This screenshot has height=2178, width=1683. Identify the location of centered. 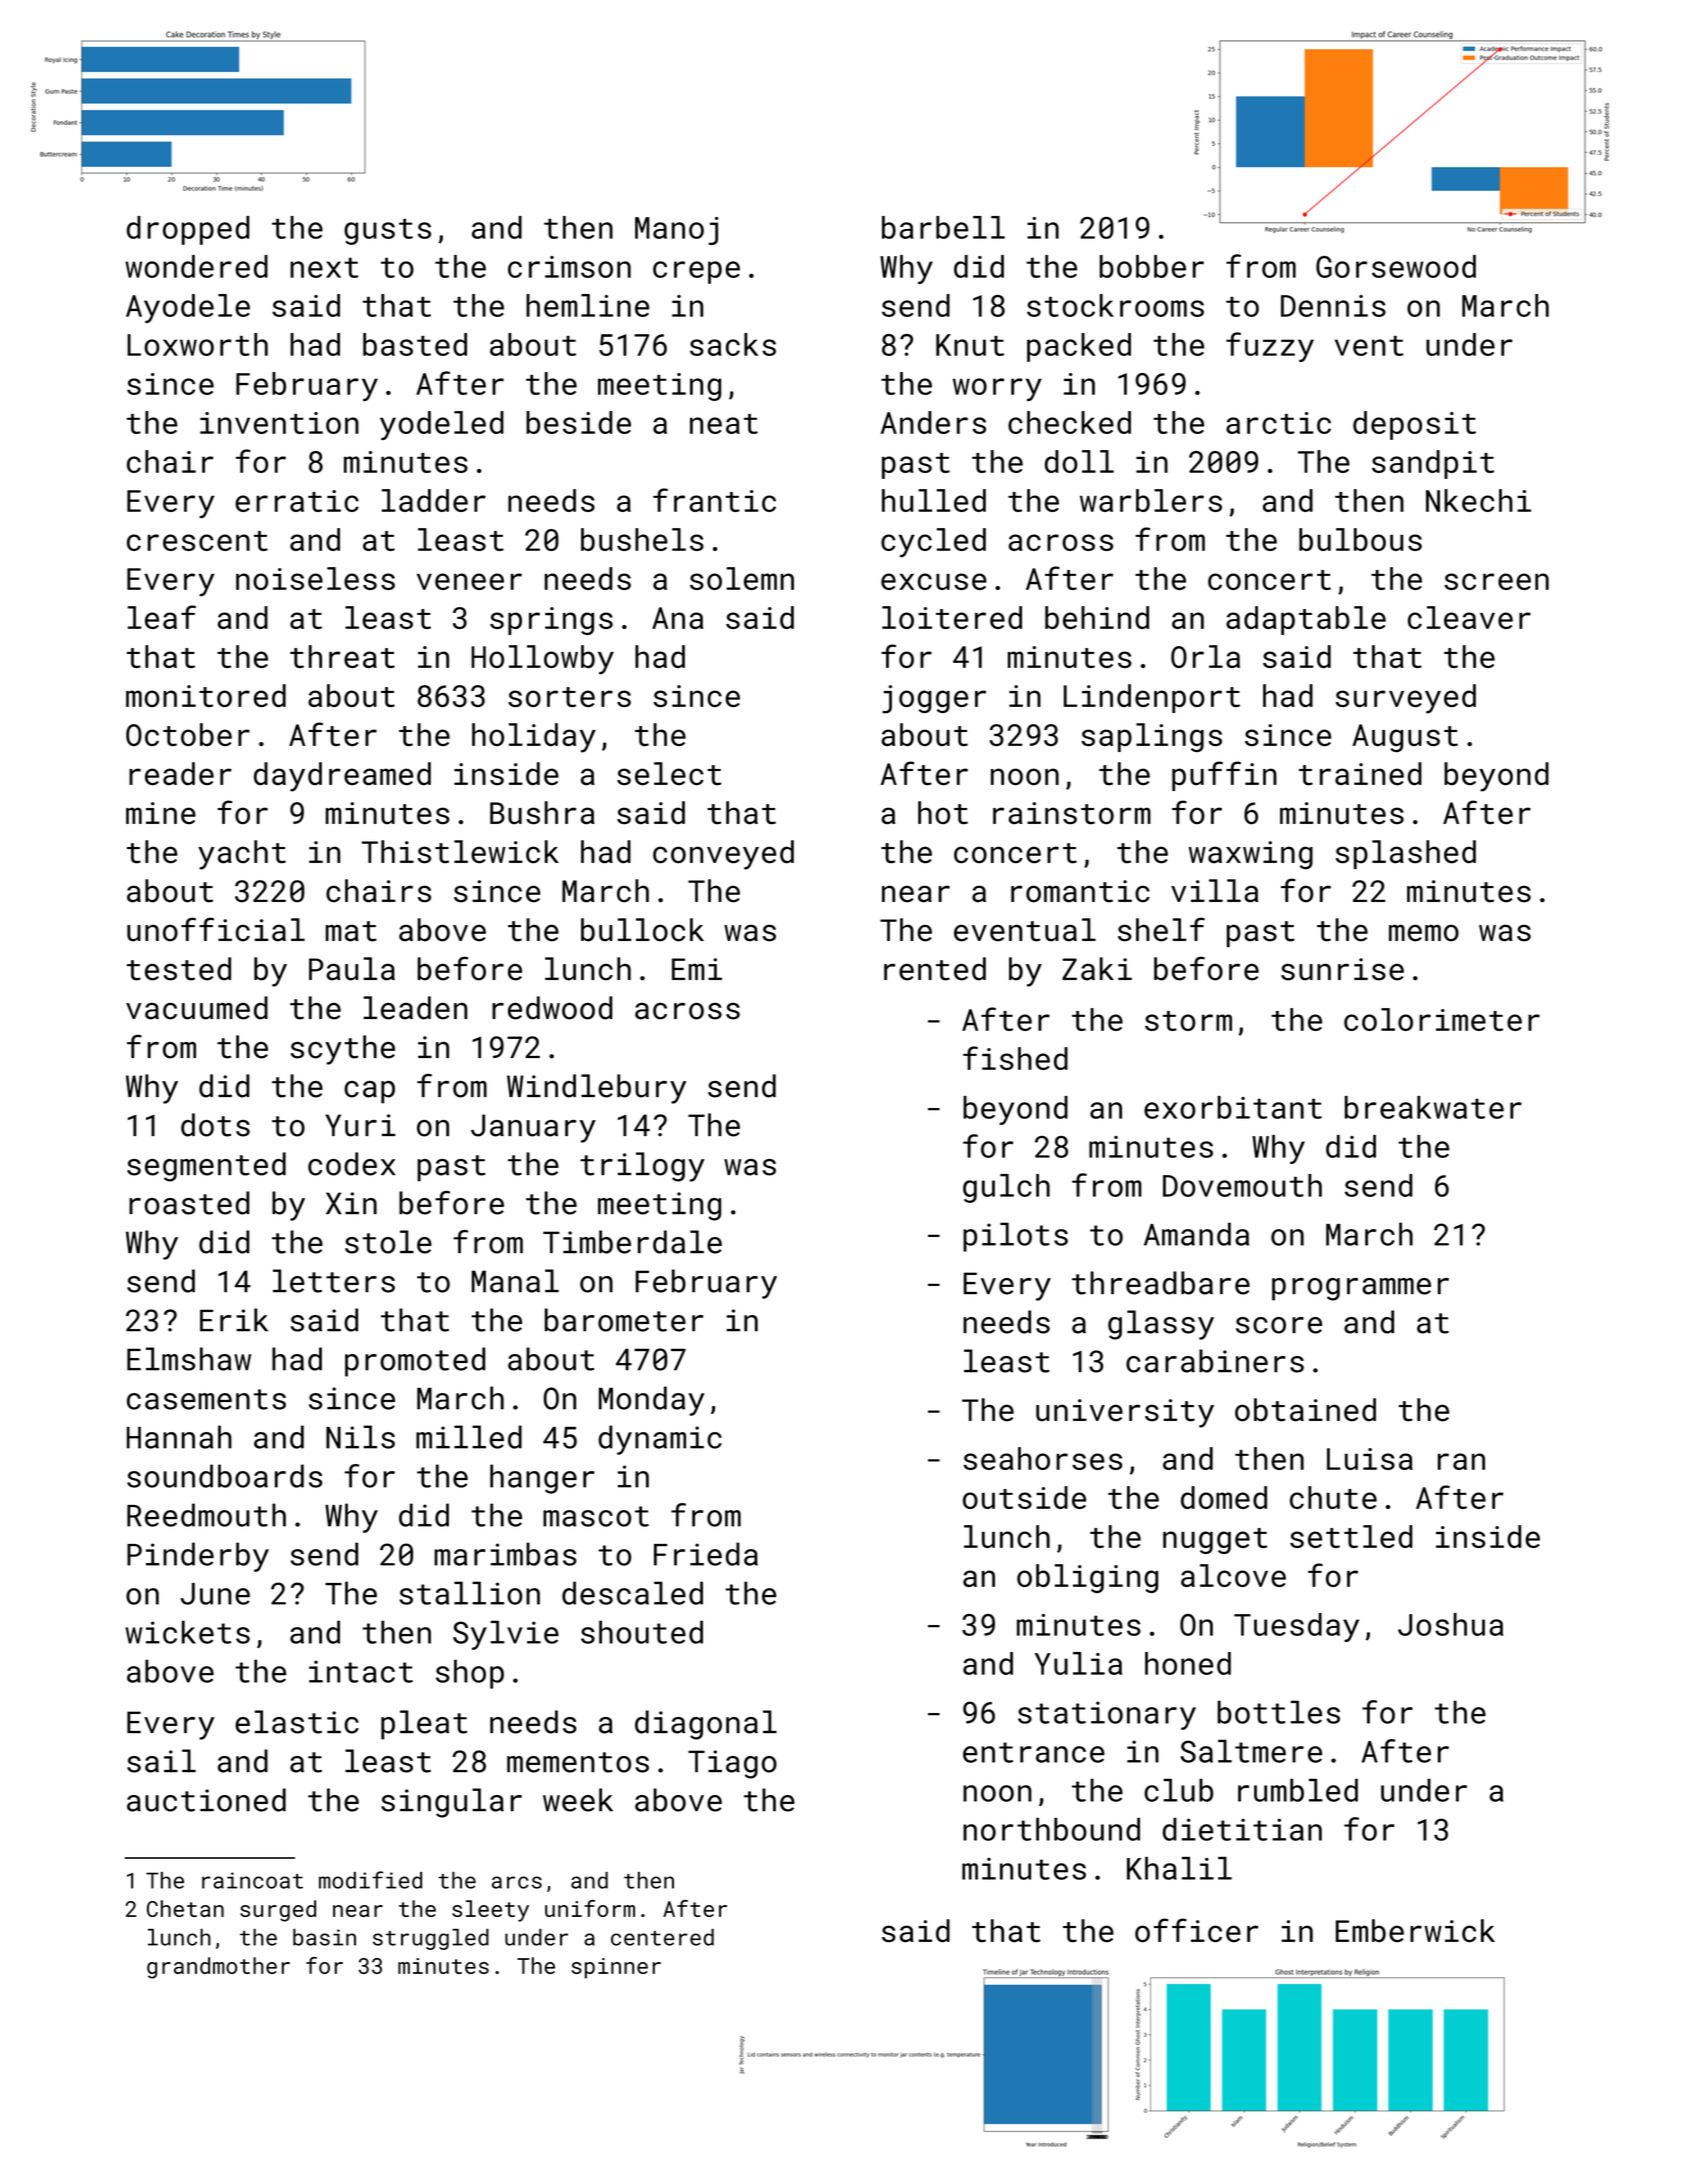
(662, 1937).
